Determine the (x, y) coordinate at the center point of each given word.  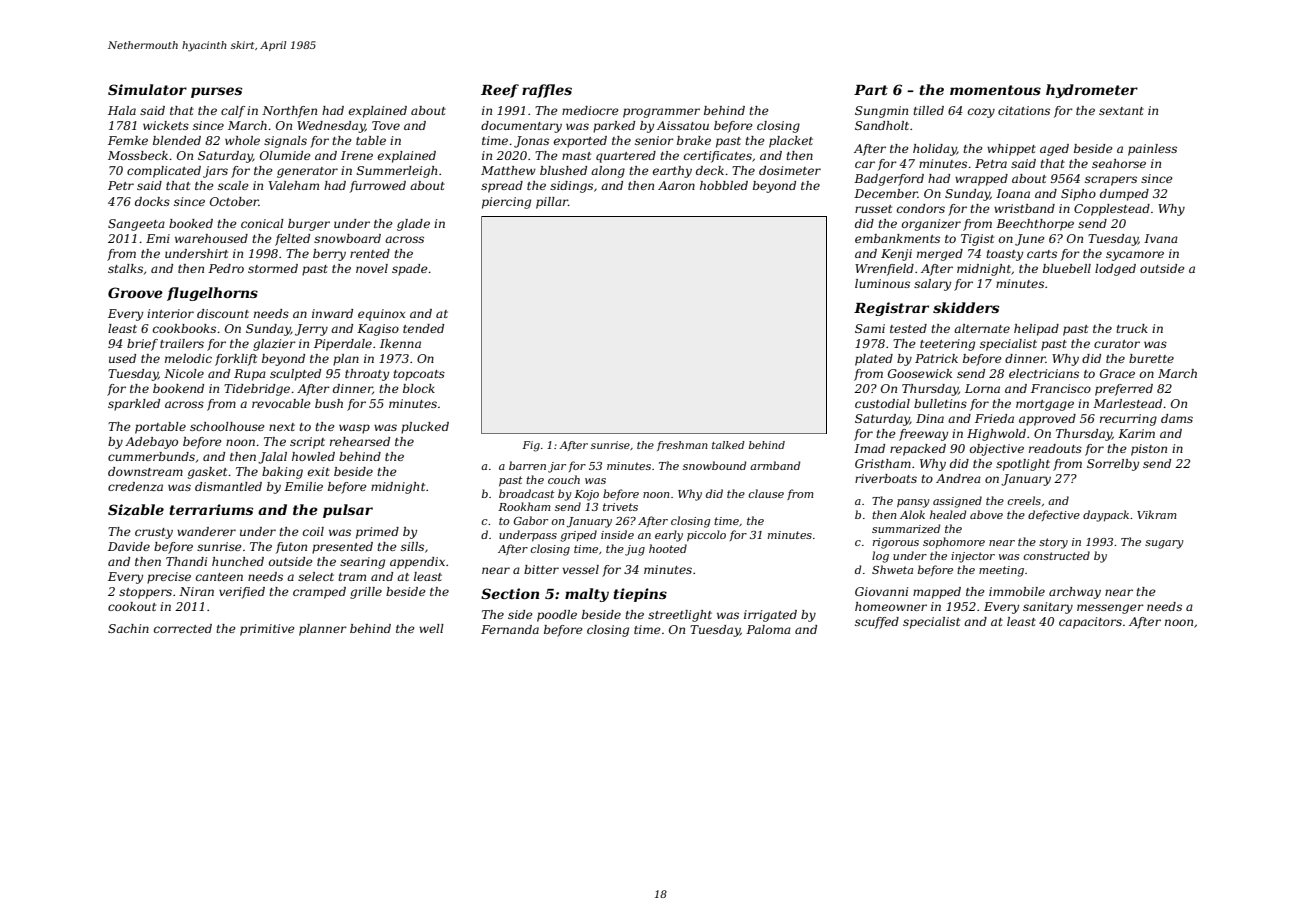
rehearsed (360, 441)
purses (216, 92)
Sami (870, 328)
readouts (1055, 448)
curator (1117, 344)
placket (791, 142)
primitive (267, 630)
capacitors (1090, 623)
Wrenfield (884, 270)
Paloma (768, 629)
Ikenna (400, 343)
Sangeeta (136, 225)
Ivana (1161, 238)
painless (1152, 150)
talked (728, 445)
